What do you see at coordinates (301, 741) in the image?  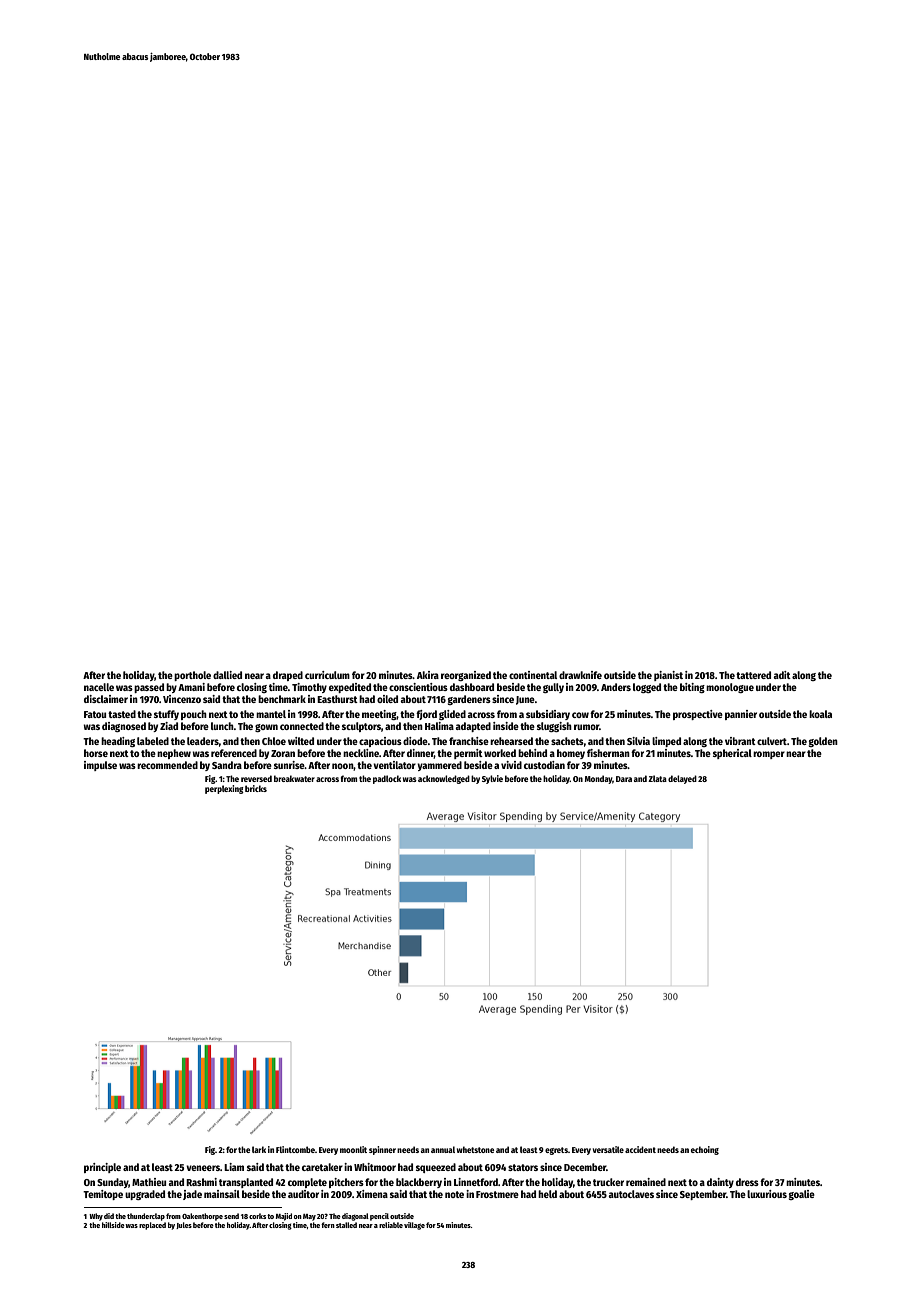 I see `wilted` at bounding box center [301, 741].
